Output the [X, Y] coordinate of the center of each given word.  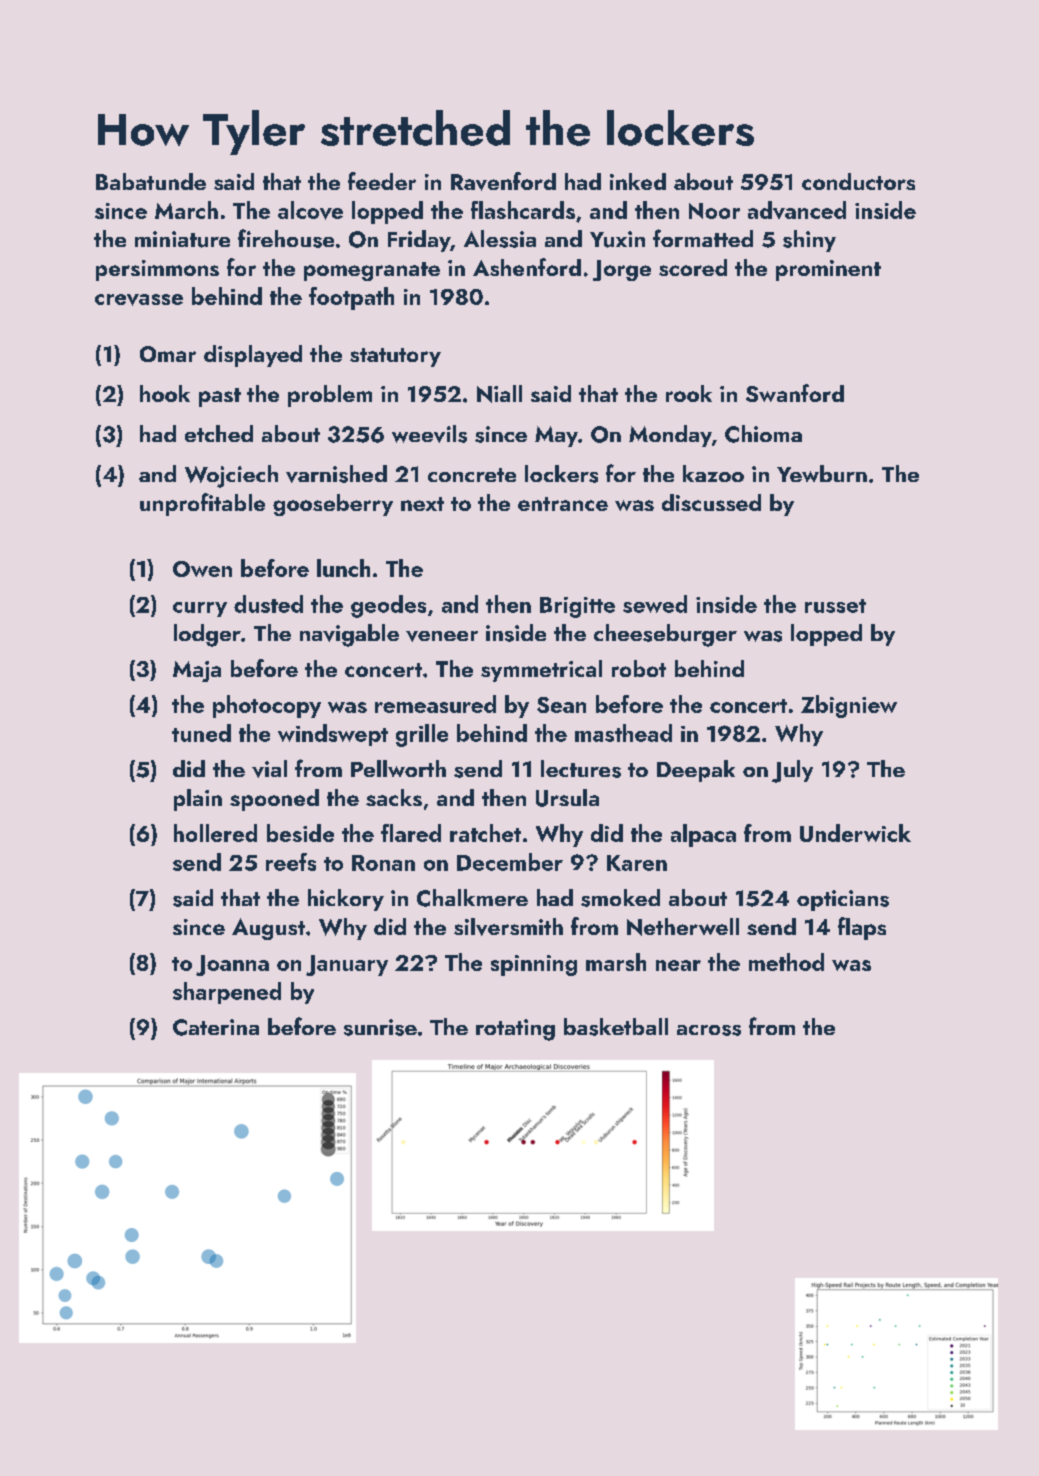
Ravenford [503, 181]
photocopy [267, 706]
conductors [858, 181]
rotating [515, 1030]
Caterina [216, 1027]
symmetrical [541, 671]
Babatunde [151, 181]
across [709, 1030]
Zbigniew [849, 706]
